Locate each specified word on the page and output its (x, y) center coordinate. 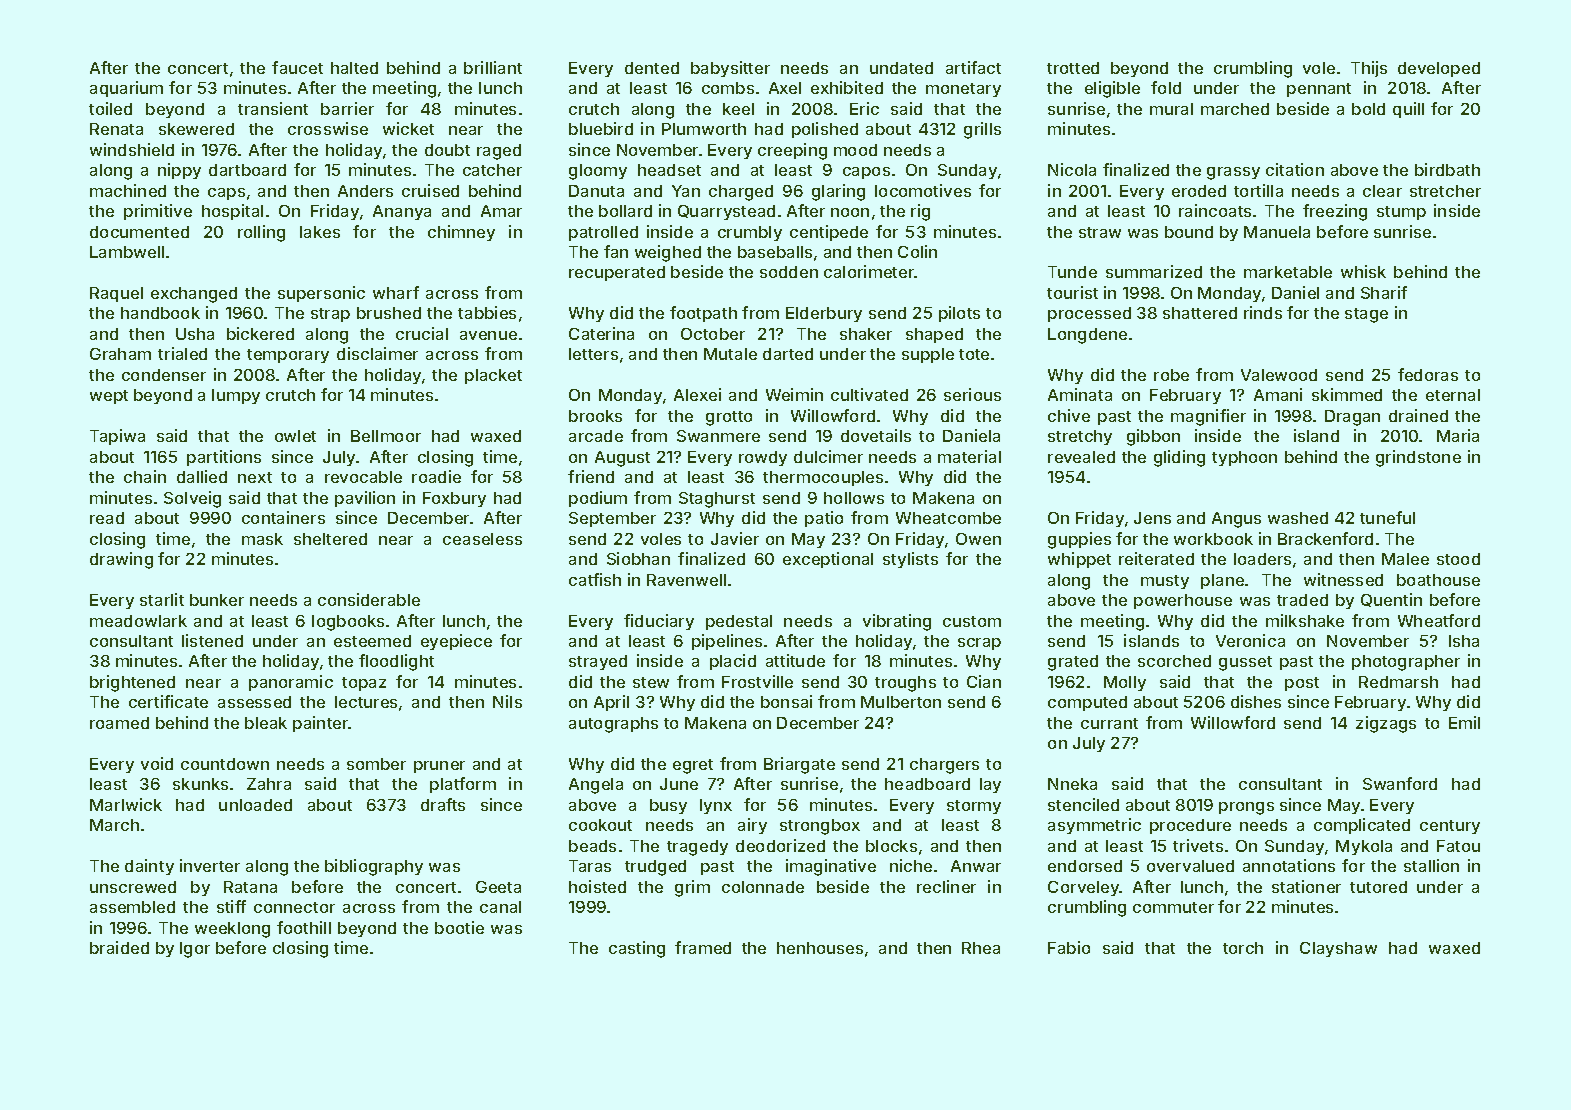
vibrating (897, 622)
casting (637, 949)
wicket (408, 128)
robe (1171, 375)
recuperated (617, 273)
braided (119, 947)
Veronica (1250, 640)
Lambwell (127, 252)
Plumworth (704, 129)
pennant (1319, 90)
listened (212, 640)
